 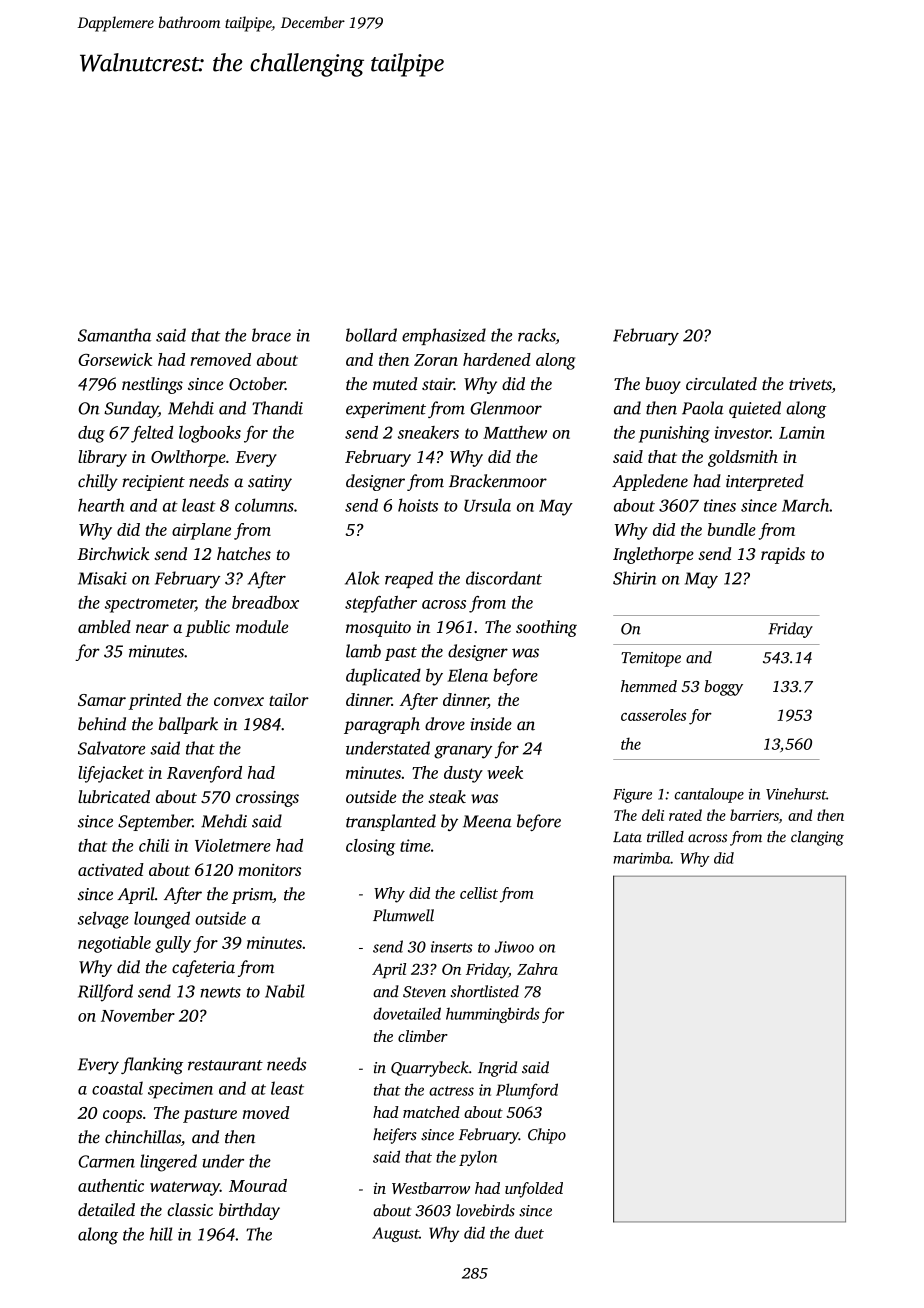 I want to click on lingered, so click(x=168, y=1163).
